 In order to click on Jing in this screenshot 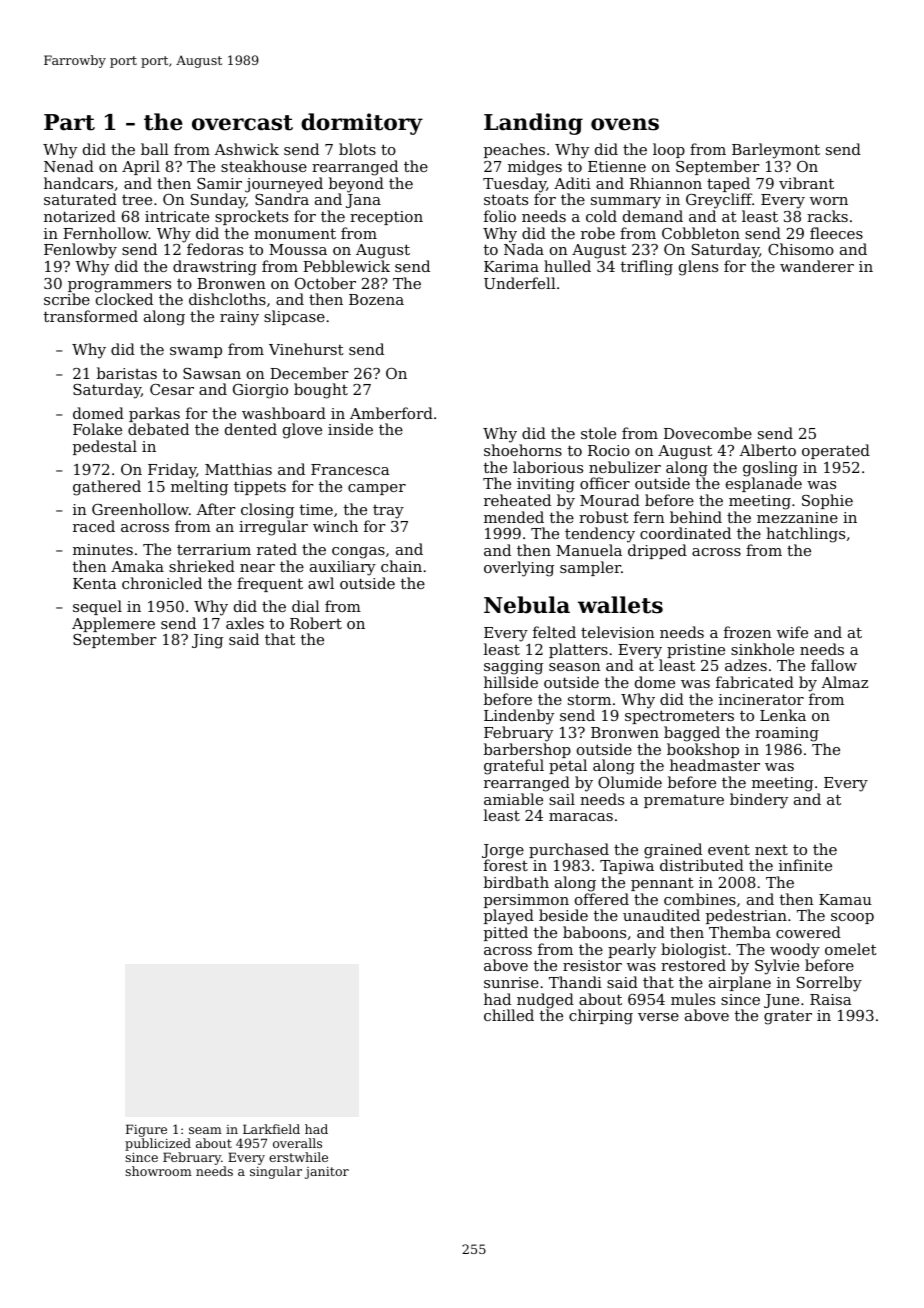, I will do `click(207, 641)`.
